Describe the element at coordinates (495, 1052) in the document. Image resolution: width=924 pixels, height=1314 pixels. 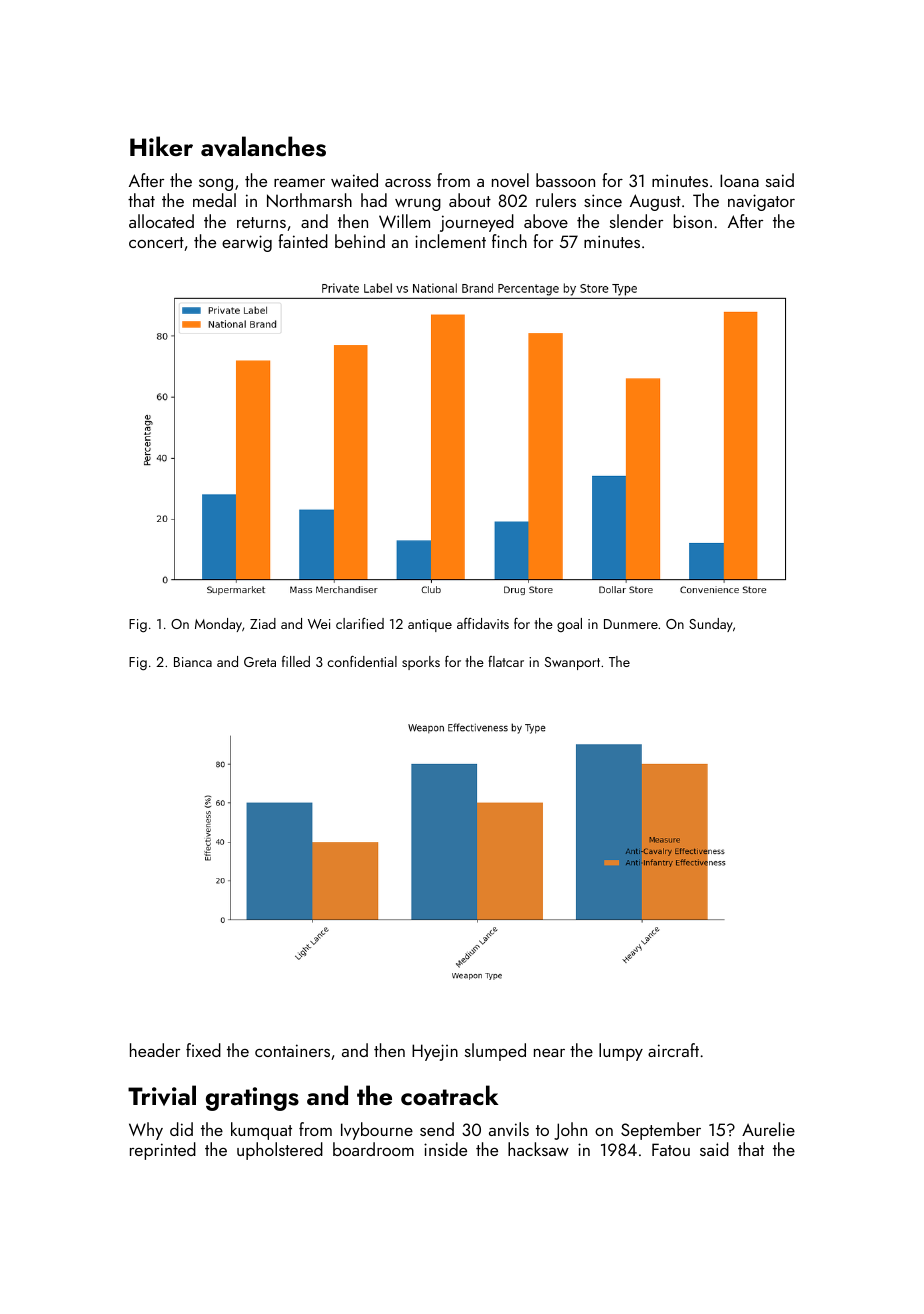
I see `slumped` at that location.
